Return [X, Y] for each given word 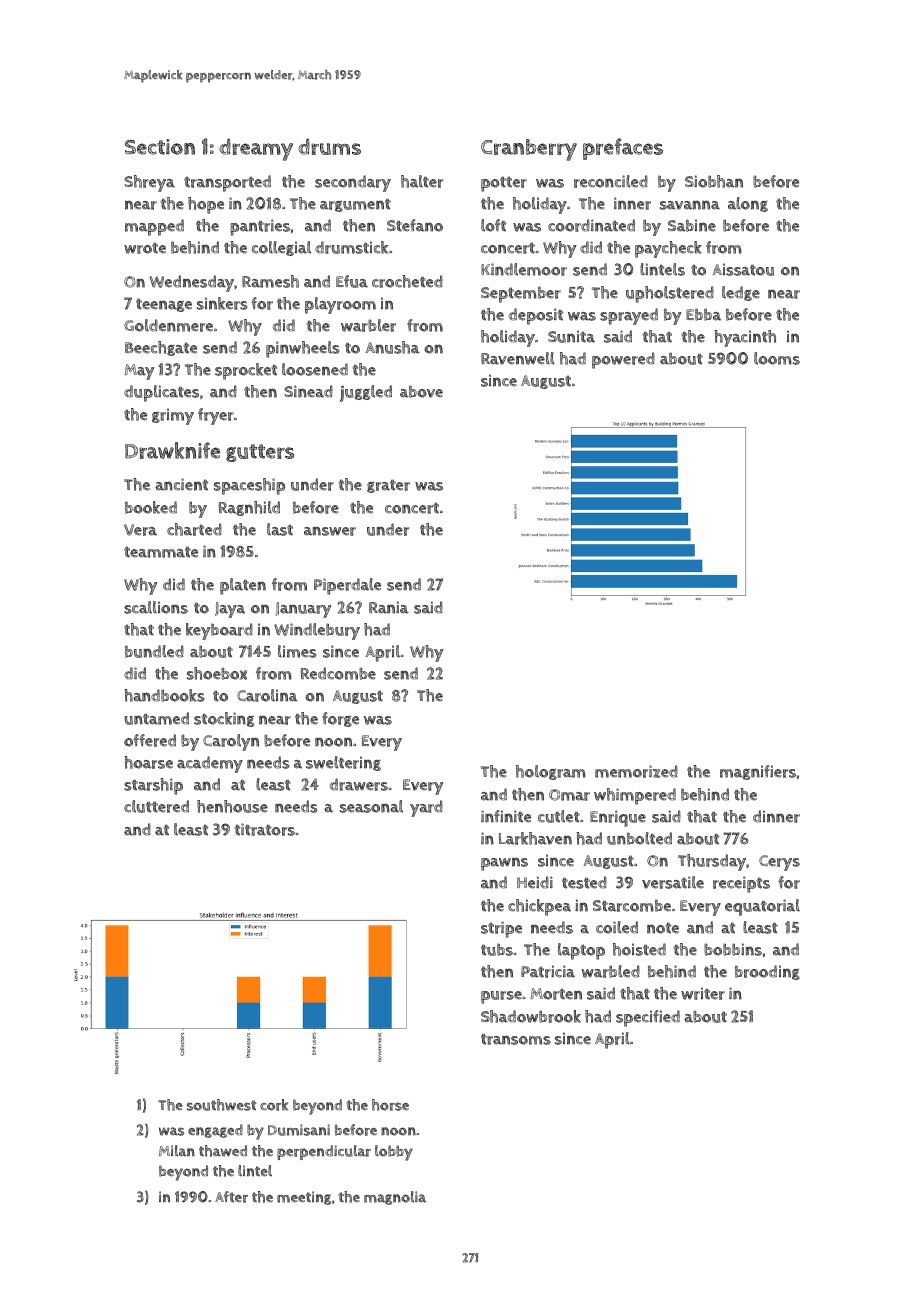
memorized [636, 771]
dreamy [256, 150]
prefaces [623, 149]
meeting [304, 1198]
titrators [264, 829]
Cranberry [529, 150]
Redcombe [338, 673]
